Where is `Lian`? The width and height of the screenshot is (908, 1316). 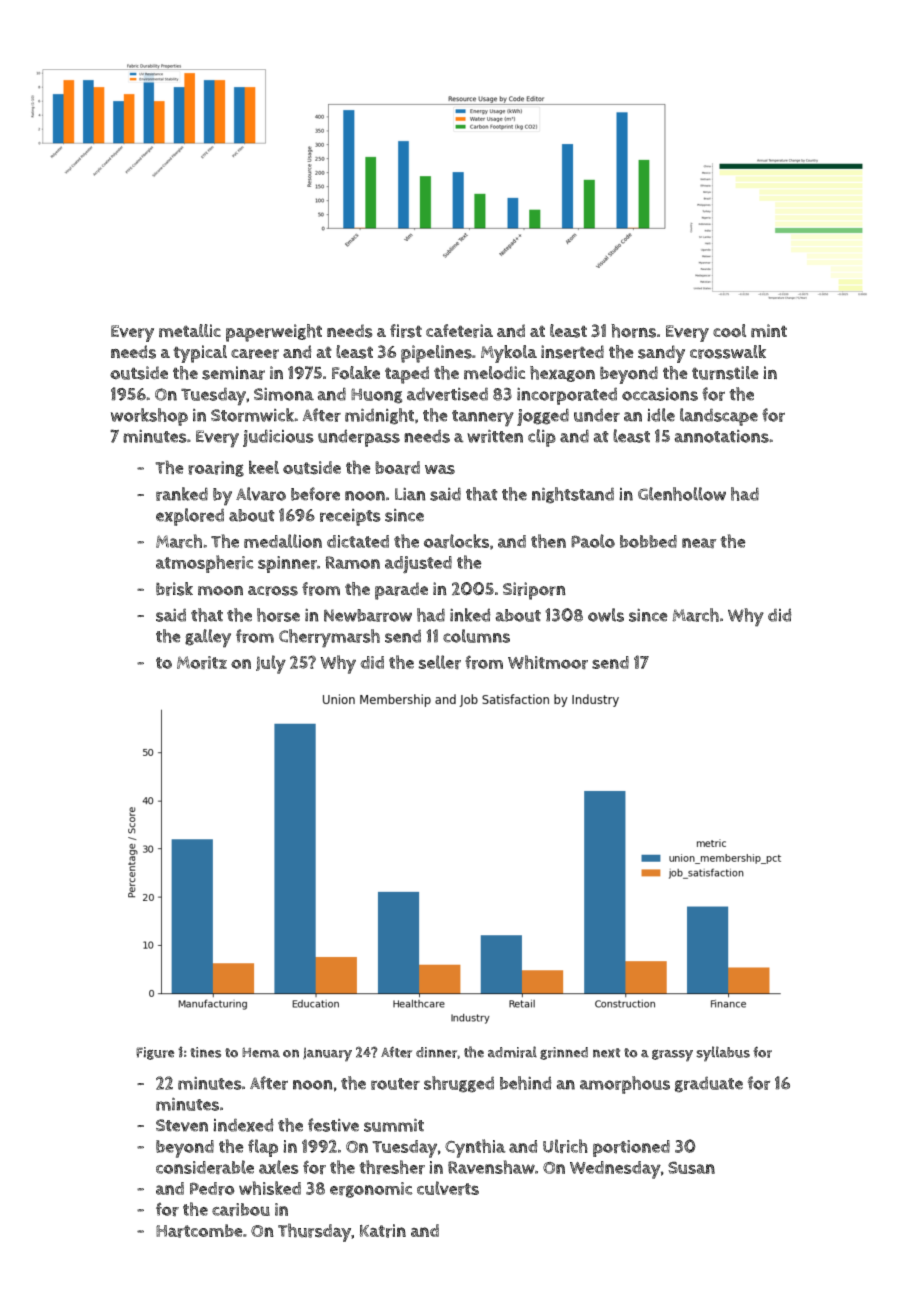
Lian is located at coordinates (410, 494).
